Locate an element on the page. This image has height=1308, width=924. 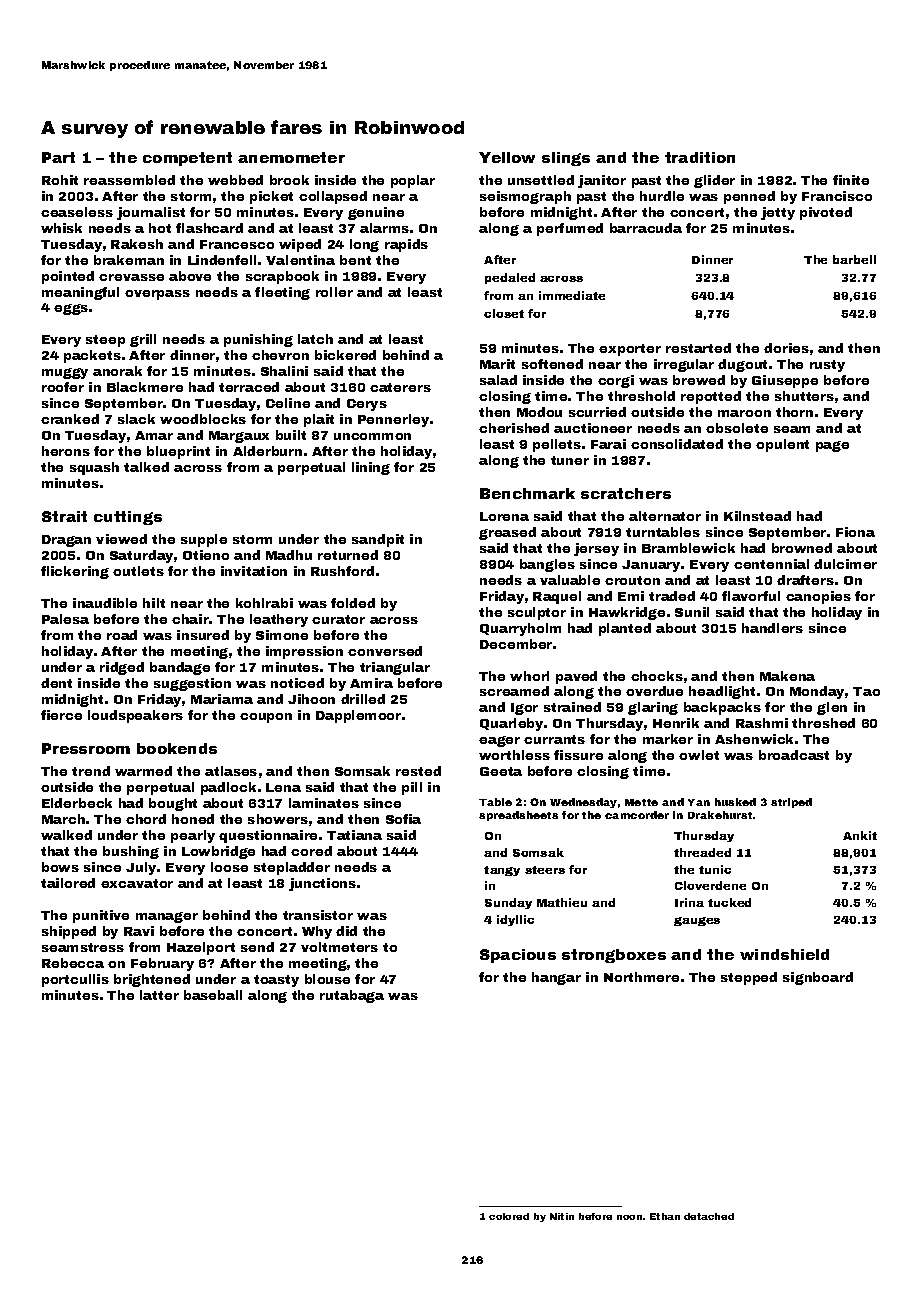
bickered is located at coordinates (345, 355).
